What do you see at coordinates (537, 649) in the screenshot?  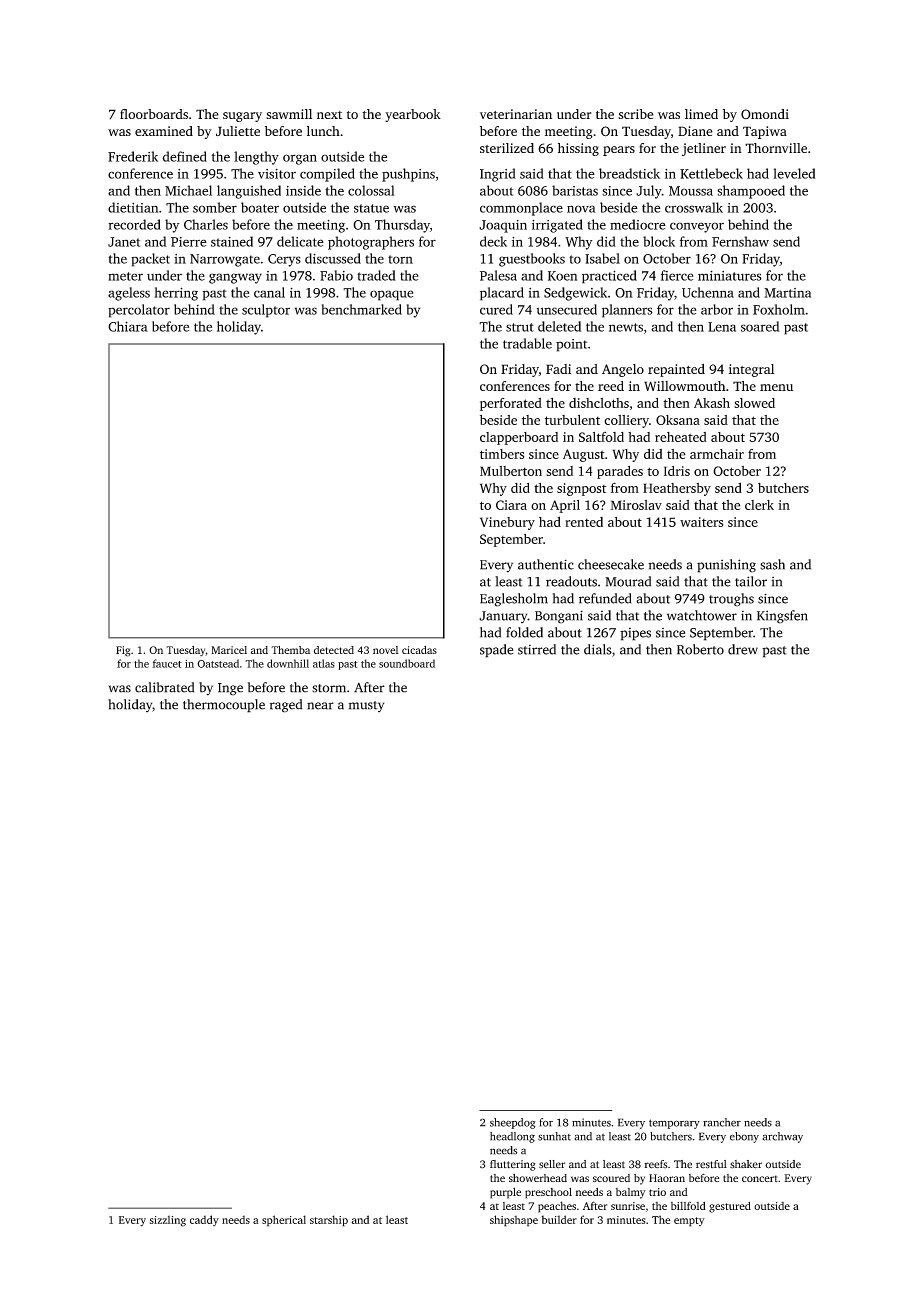 I see `stirred` at bounding box center [537, 649].
